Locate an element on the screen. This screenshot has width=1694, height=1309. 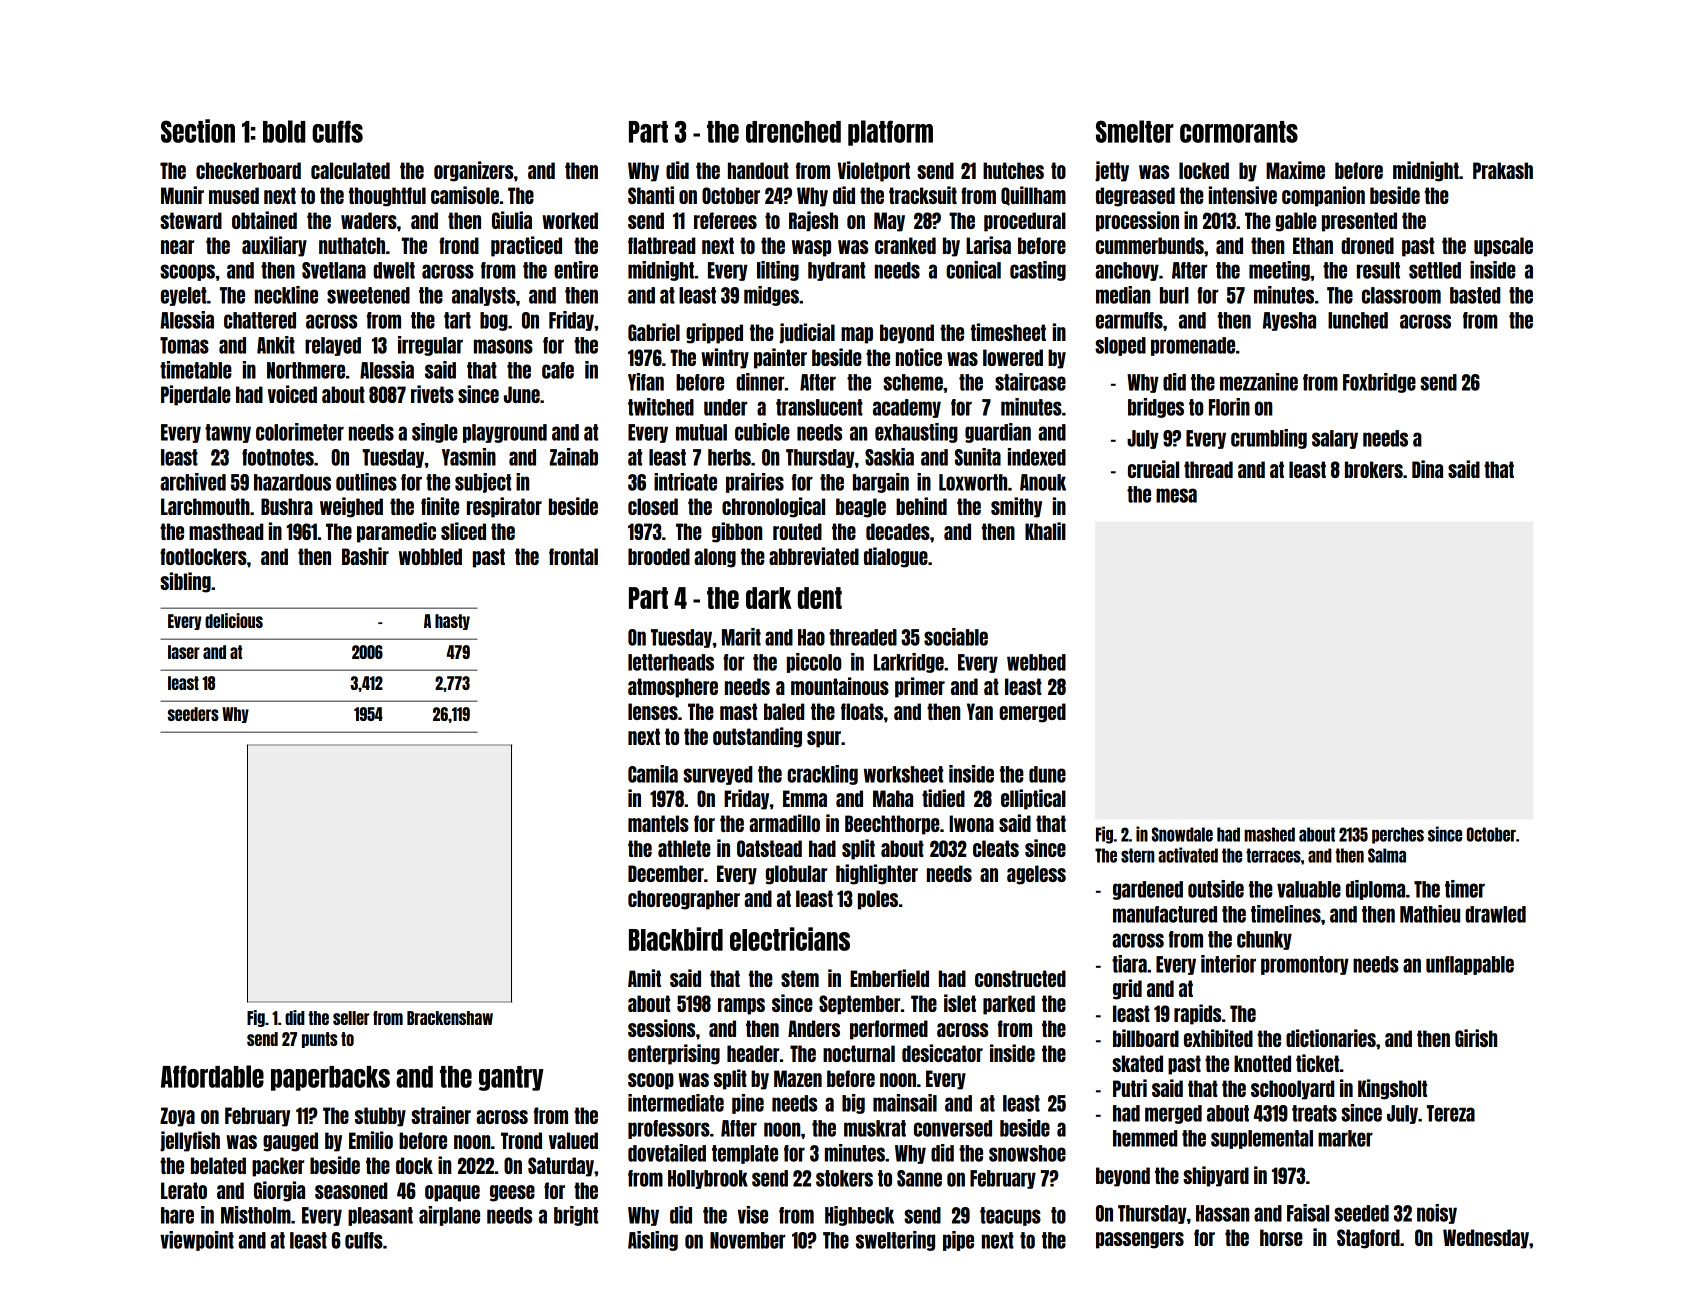
wintry is located at coordinates (725, 358).
